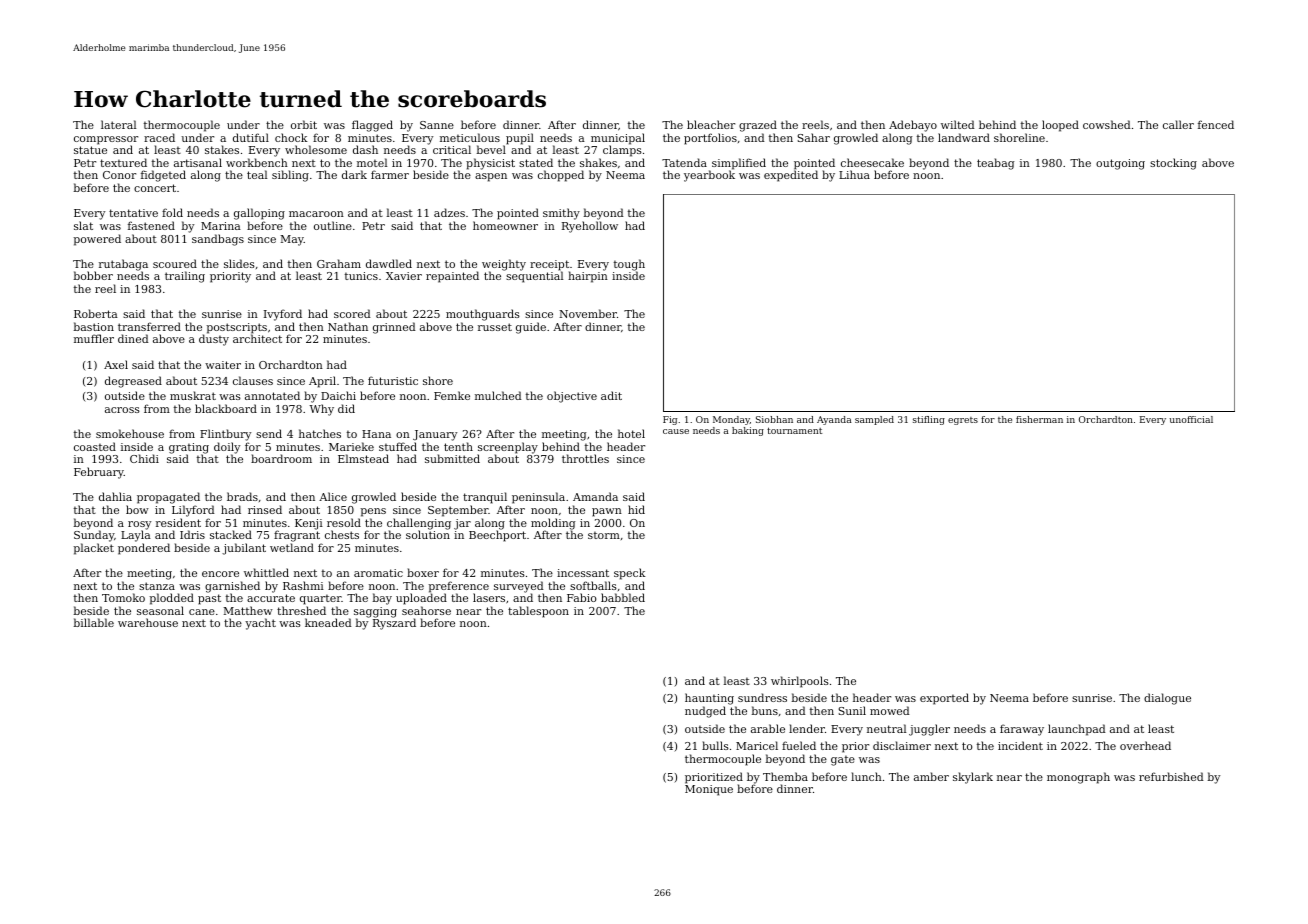 This screenshot has height=924, width=1308. Describe the element at coordinates (1191, 419) in the screenshot. I see `unofficial` at that location.
